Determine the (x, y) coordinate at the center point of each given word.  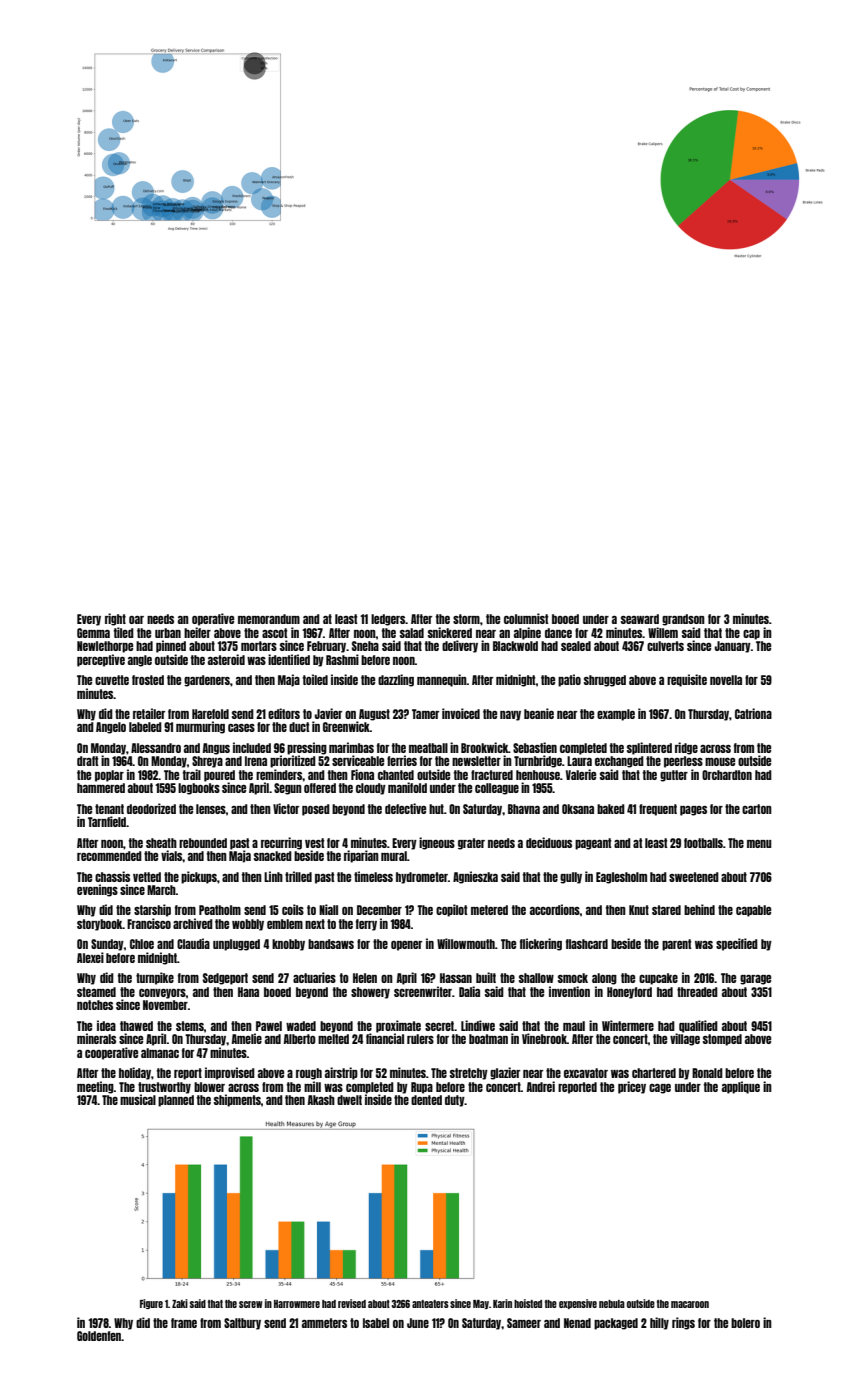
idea (106, 1025)
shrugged (605, 681)
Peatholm (220, 910)
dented (426, 1100)
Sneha (365, 646)
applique (741, 1087)
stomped (722, 1040)
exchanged (619, 762)
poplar (109, 776)
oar (136, 620)
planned (176, 1101)
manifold (407, 787)
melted (333, 1039)
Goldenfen (99, 1336)
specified (737, 944)
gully (571, 878)
